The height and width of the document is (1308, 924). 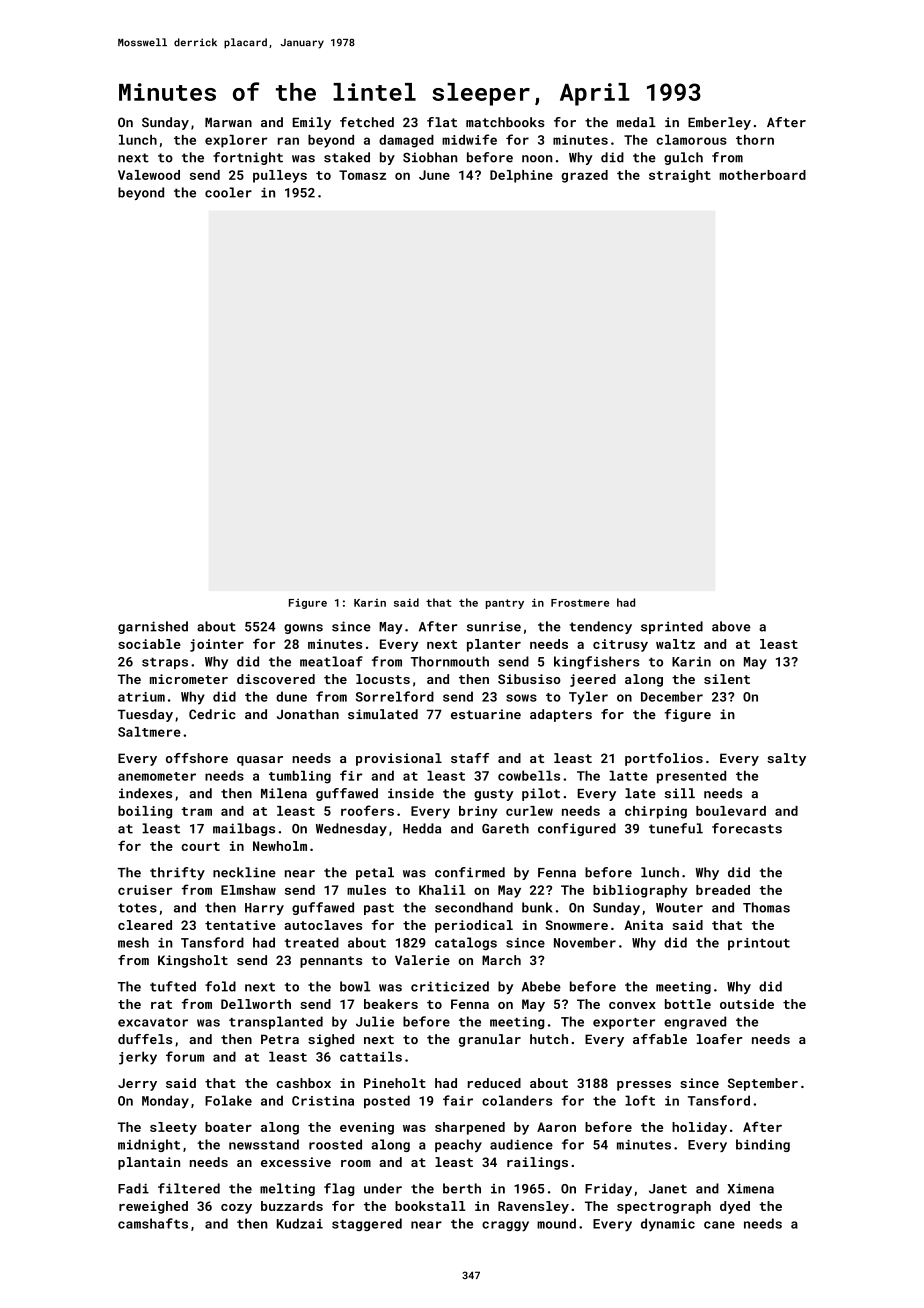 What do you see at coordinates (442, 122) in the document?
I see `flat` at bounding box center [442, 122].
